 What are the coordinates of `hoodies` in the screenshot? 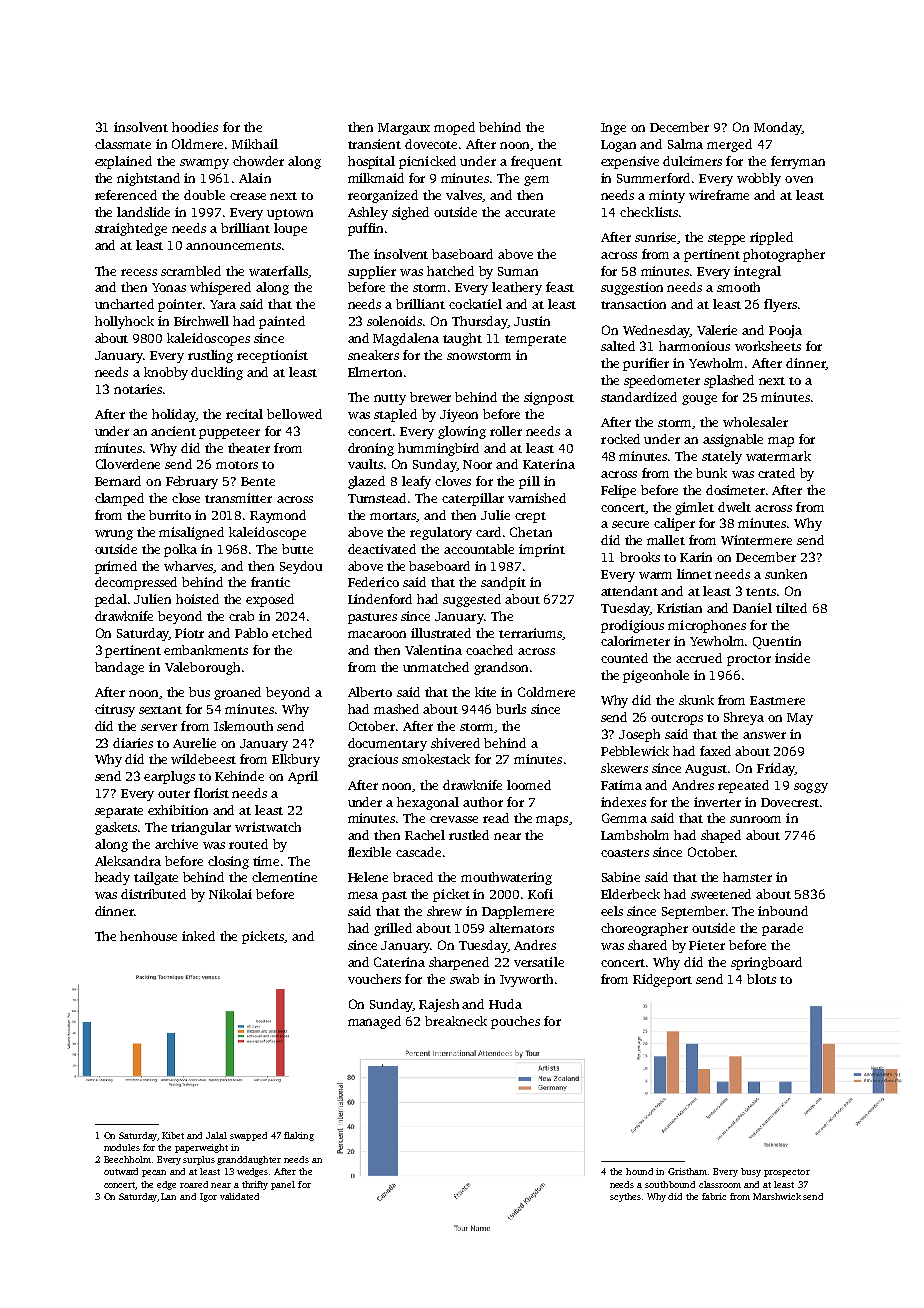 It's located at (195, 127).
